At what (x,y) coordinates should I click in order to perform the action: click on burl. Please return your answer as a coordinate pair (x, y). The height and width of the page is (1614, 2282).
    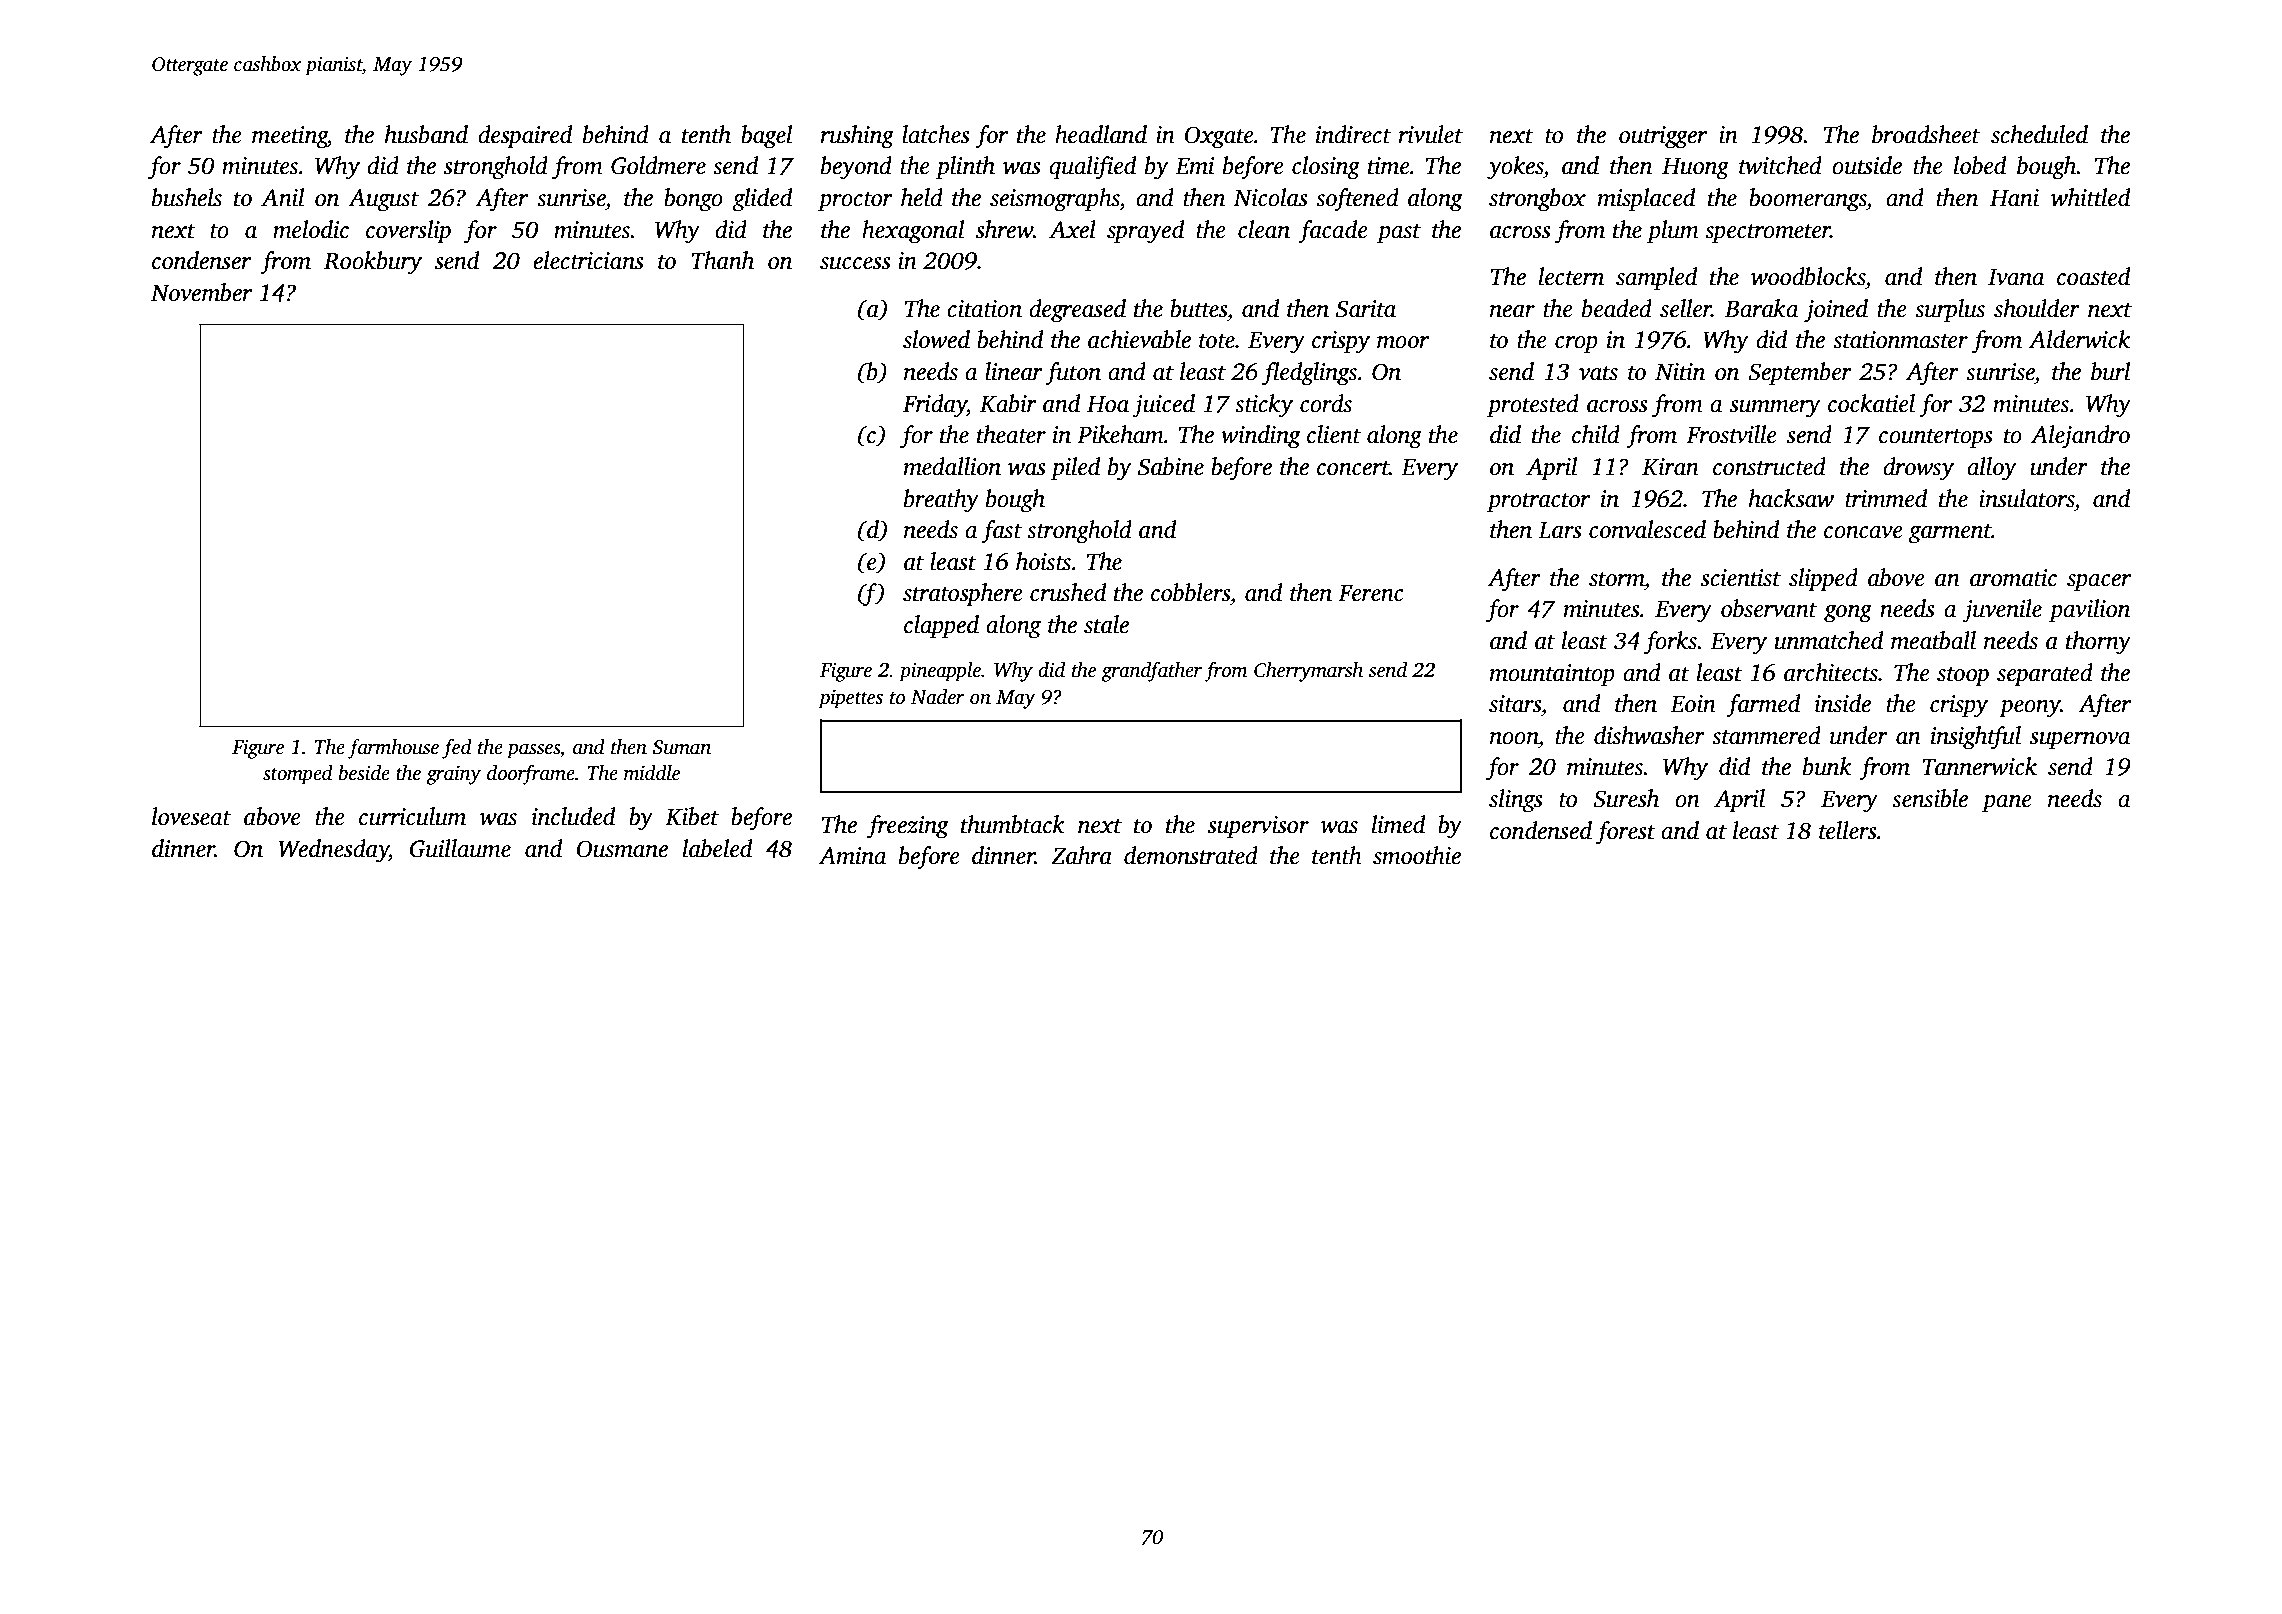
    Looking at the image, I should click on (2110, 371).
